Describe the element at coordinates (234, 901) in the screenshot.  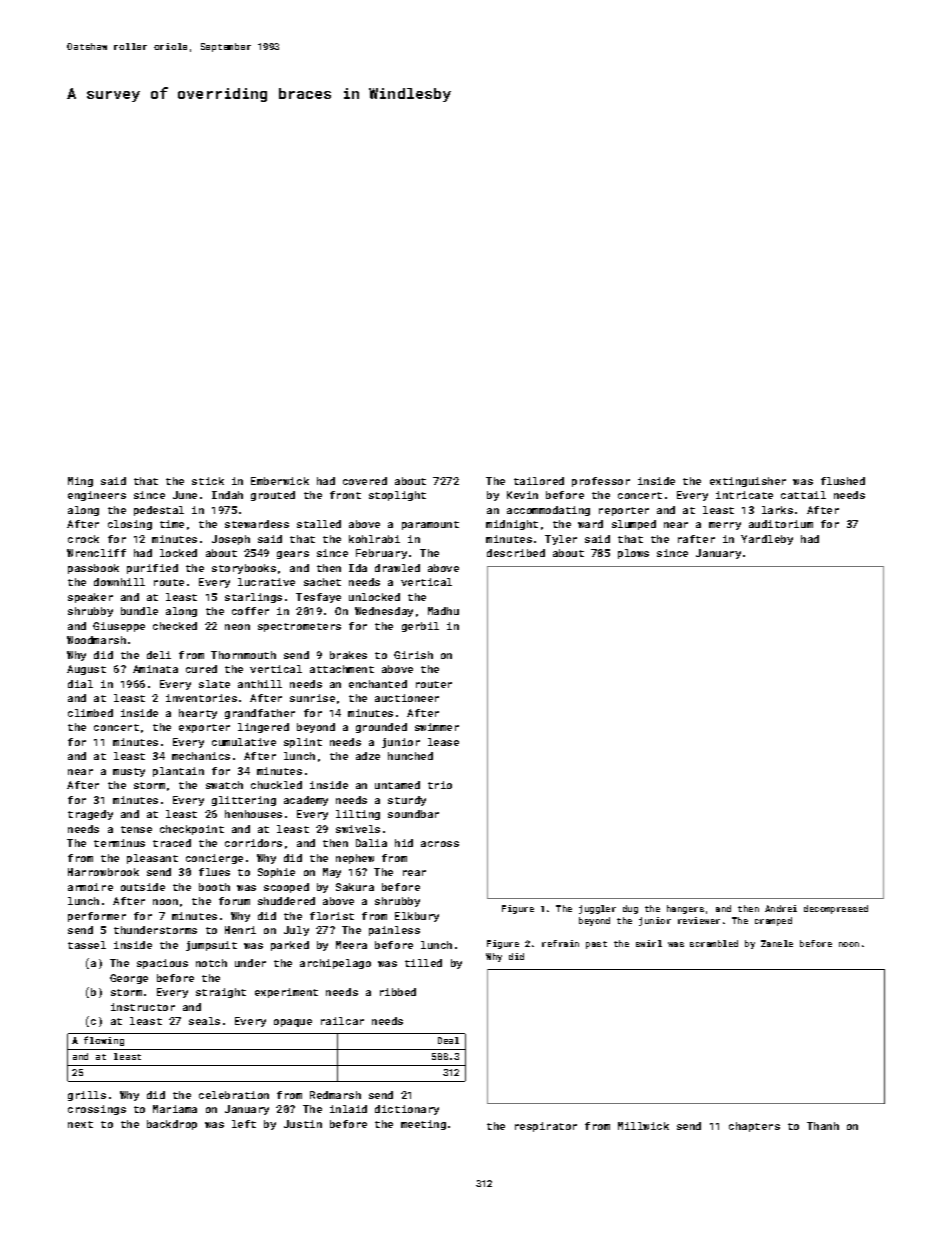
I see `forum` at that location.
